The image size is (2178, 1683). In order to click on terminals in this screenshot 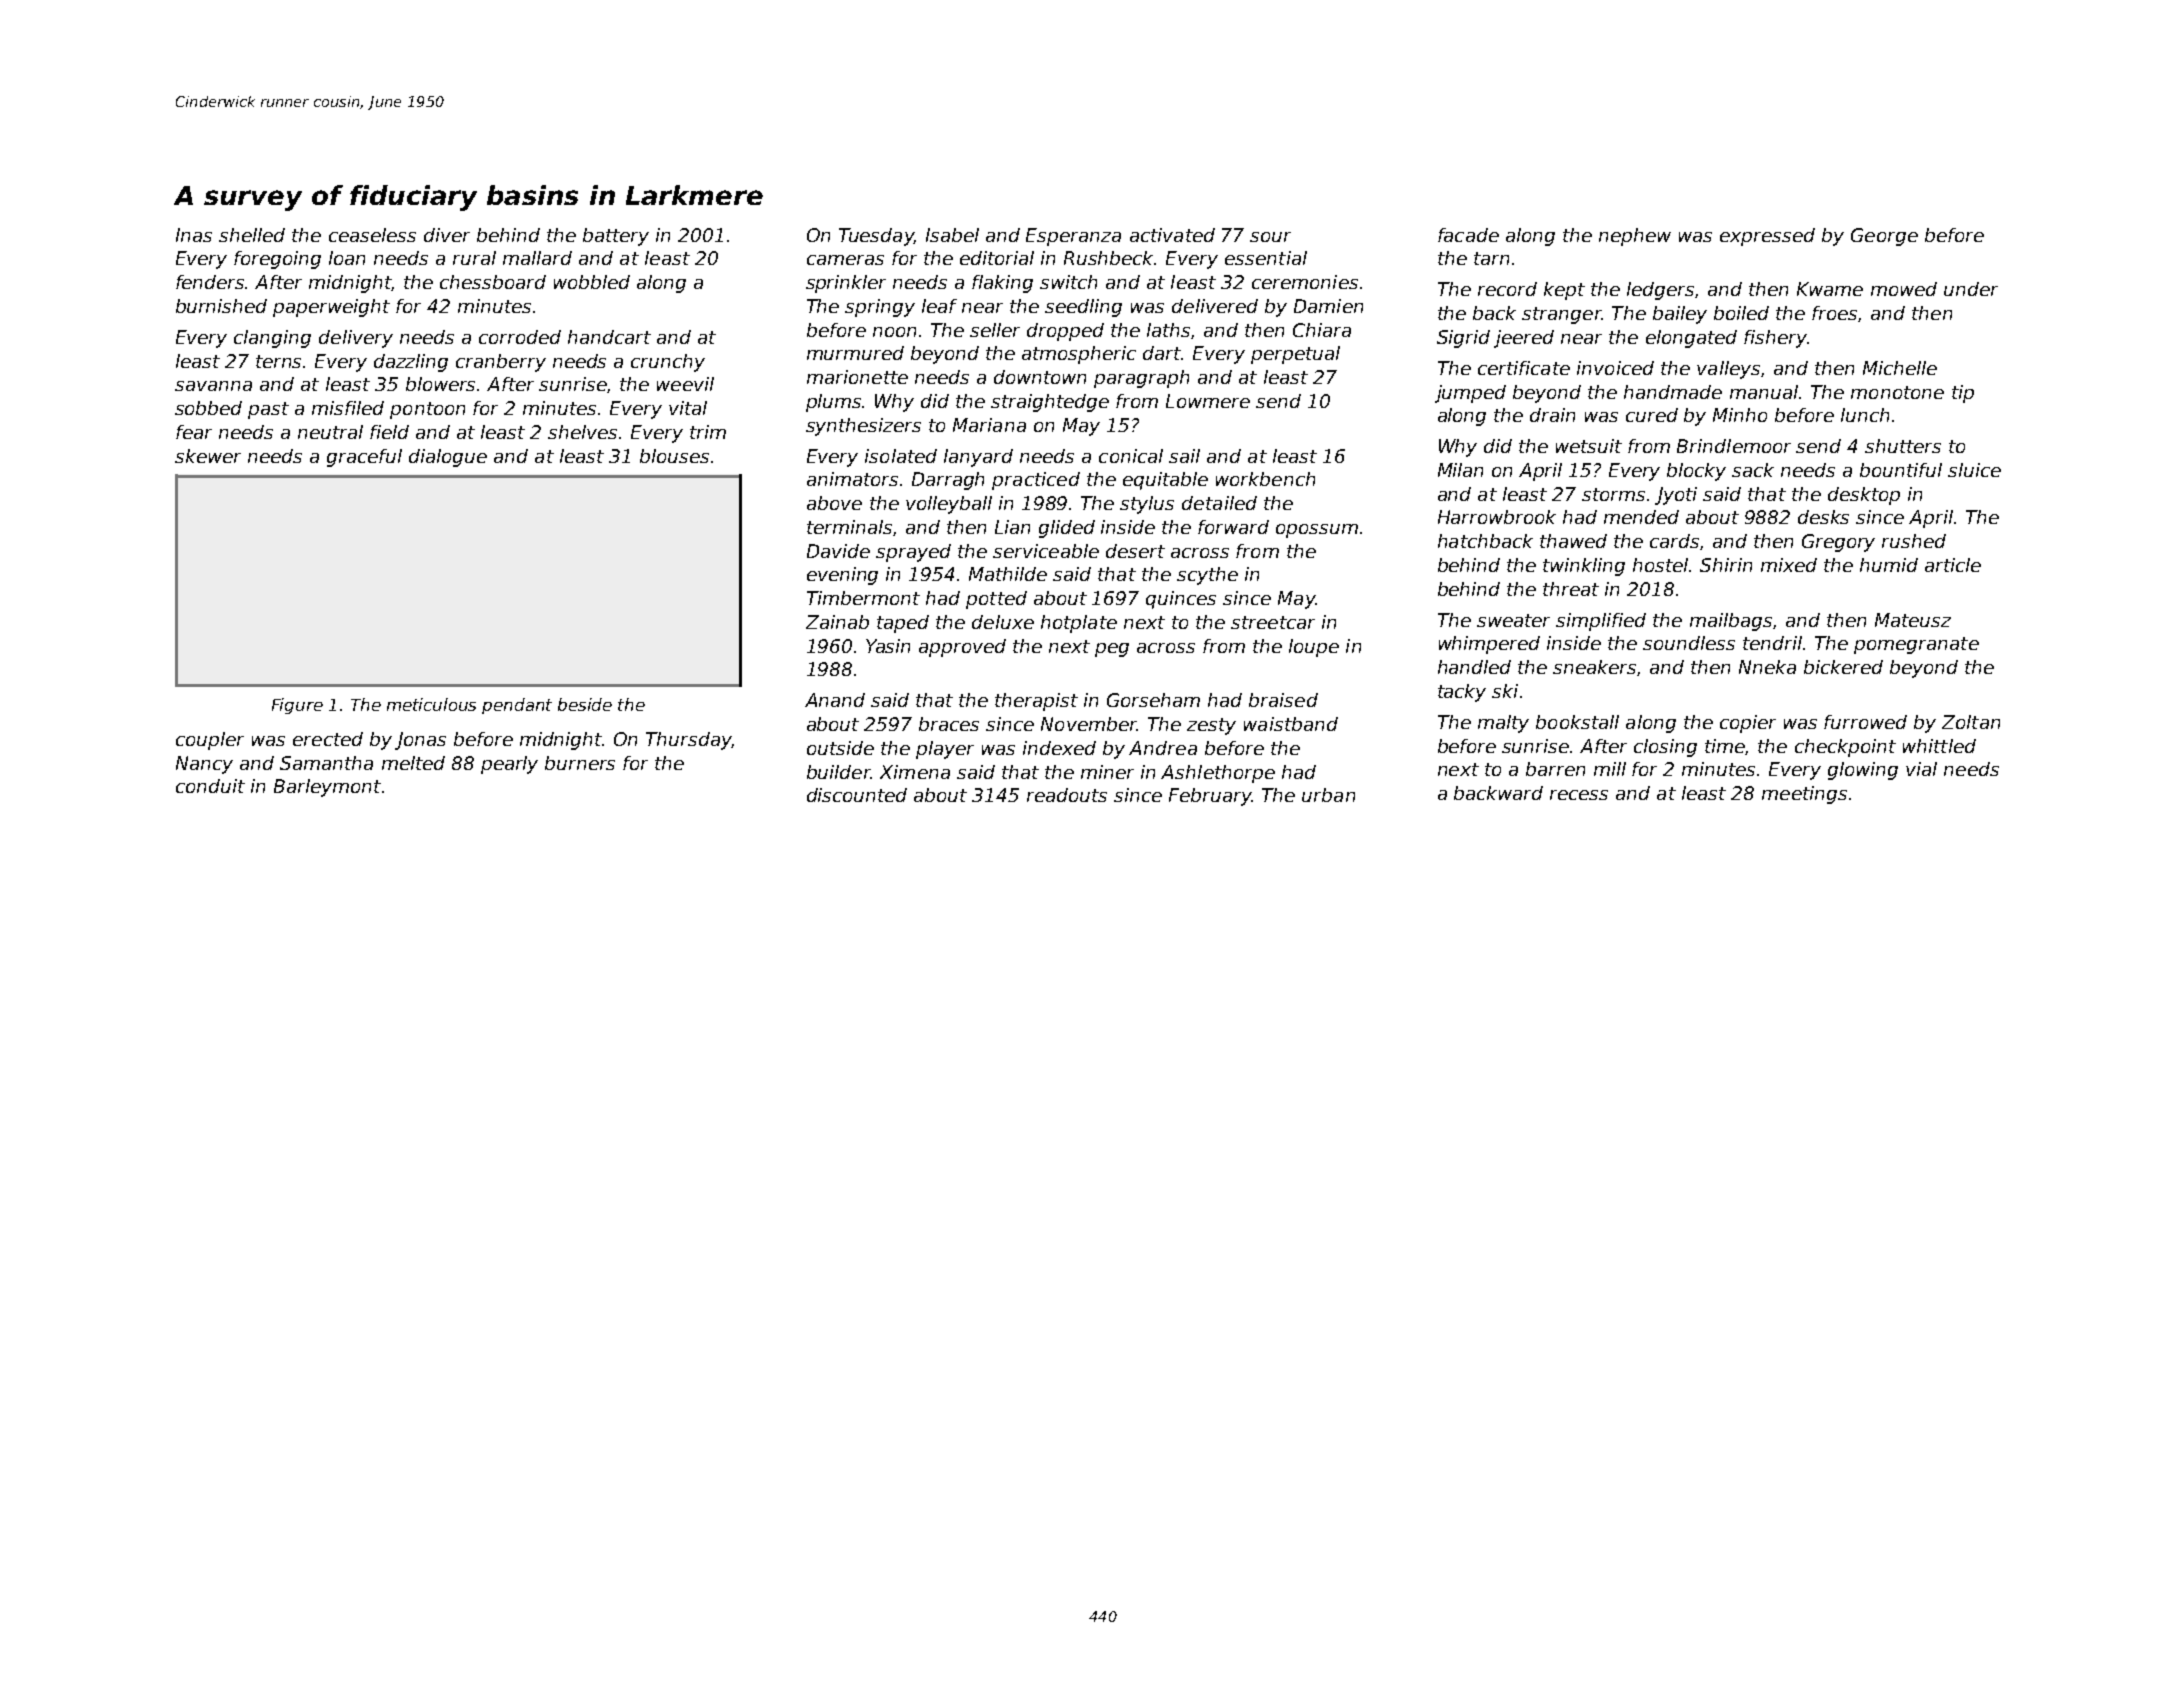, I will do `click(849, 527)`.
